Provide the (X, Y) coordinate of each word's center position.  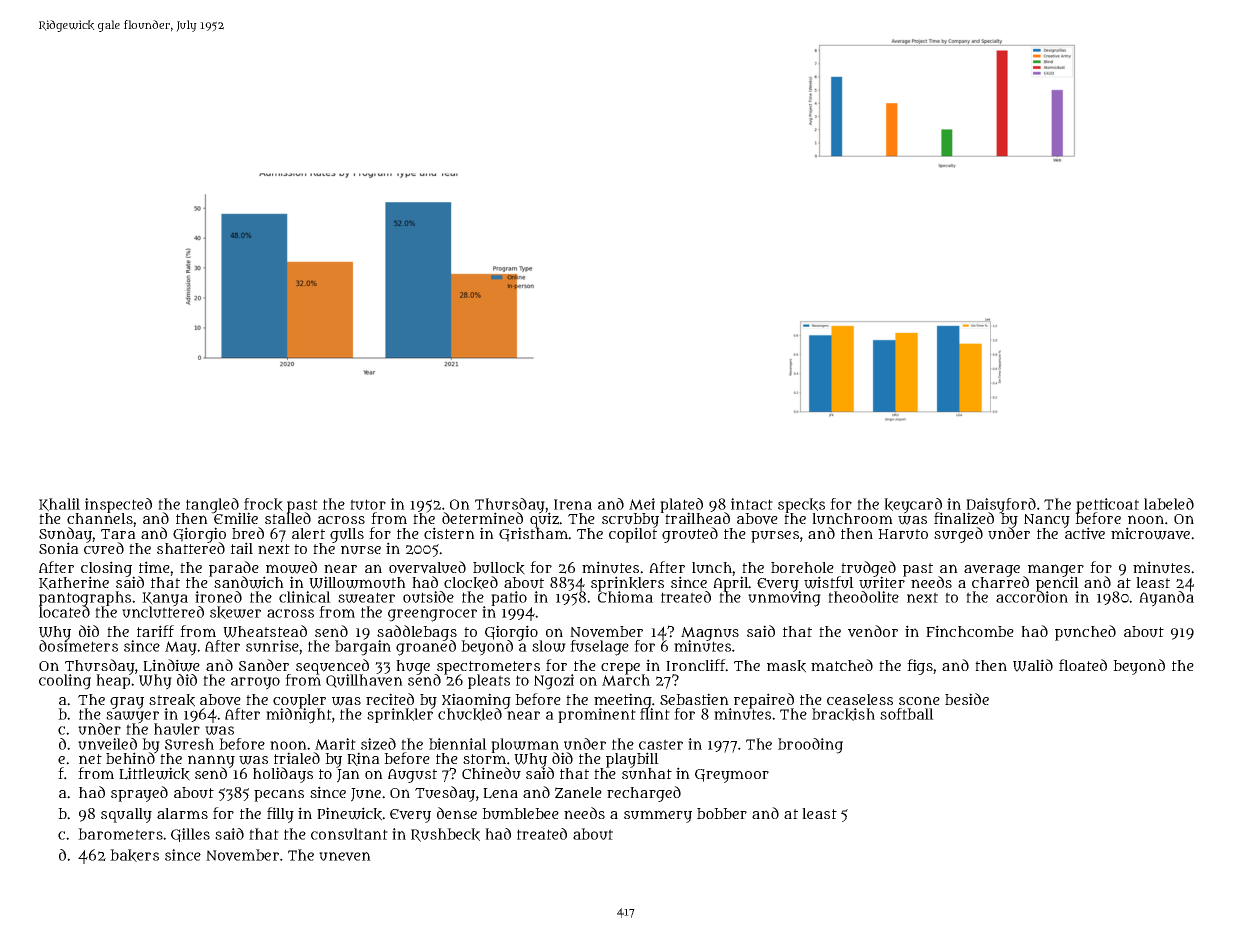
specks (801, 505)
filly (280, 815)
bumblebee (520, 814)
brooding (810, 746)
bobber (722, 813)
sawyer (132, 717)
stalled (288, 518)
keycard (913, 505)
